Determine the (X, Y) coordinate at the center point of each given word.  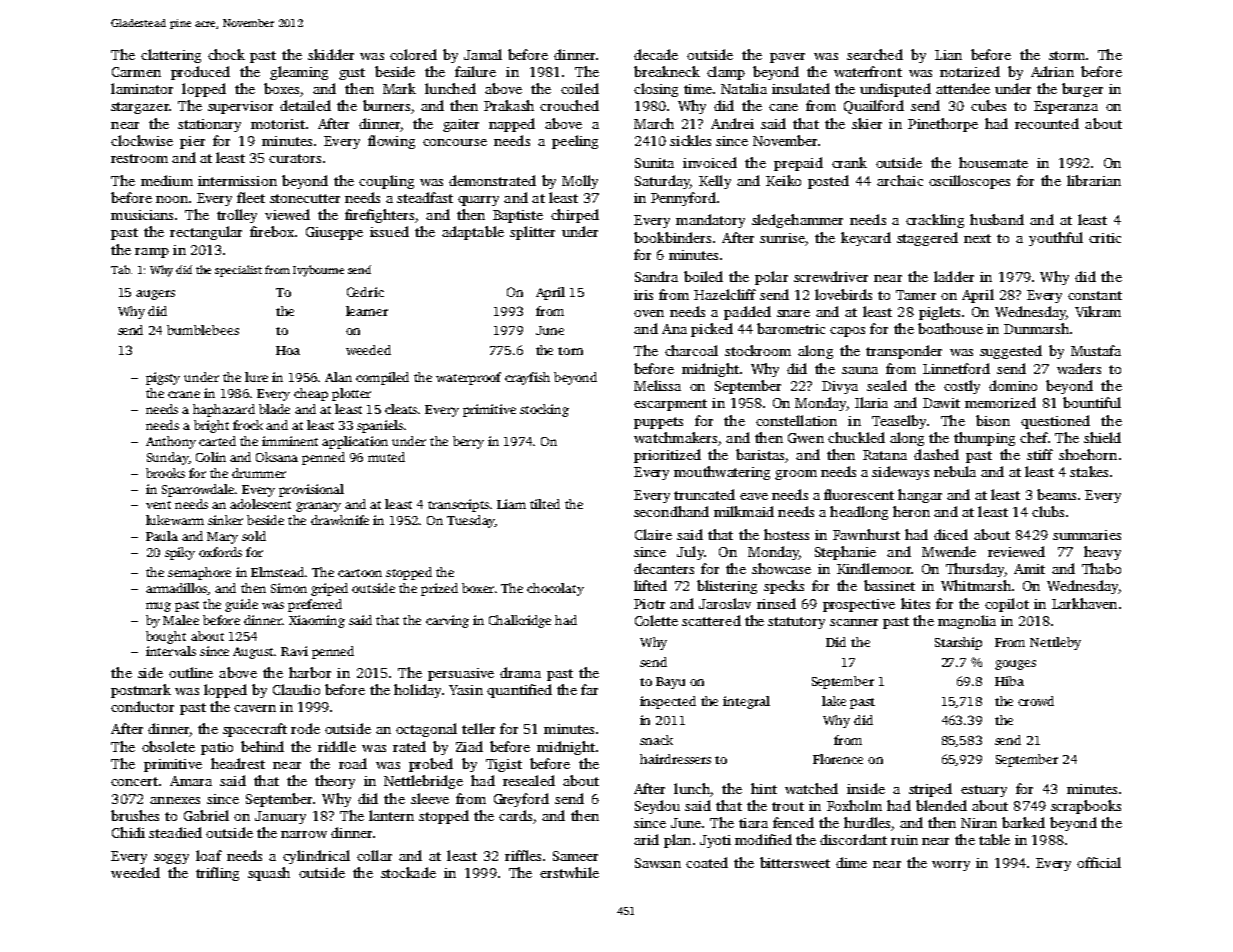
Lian (948, 55)
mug (158, 607)
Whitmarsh (976, 585)
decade (656, 54)
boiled (703, 276)
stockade (408, 872)
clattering (171, 56)
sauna (860, 370)
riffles (523, 855)
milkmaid (744, 511)
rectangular (206, 233)
